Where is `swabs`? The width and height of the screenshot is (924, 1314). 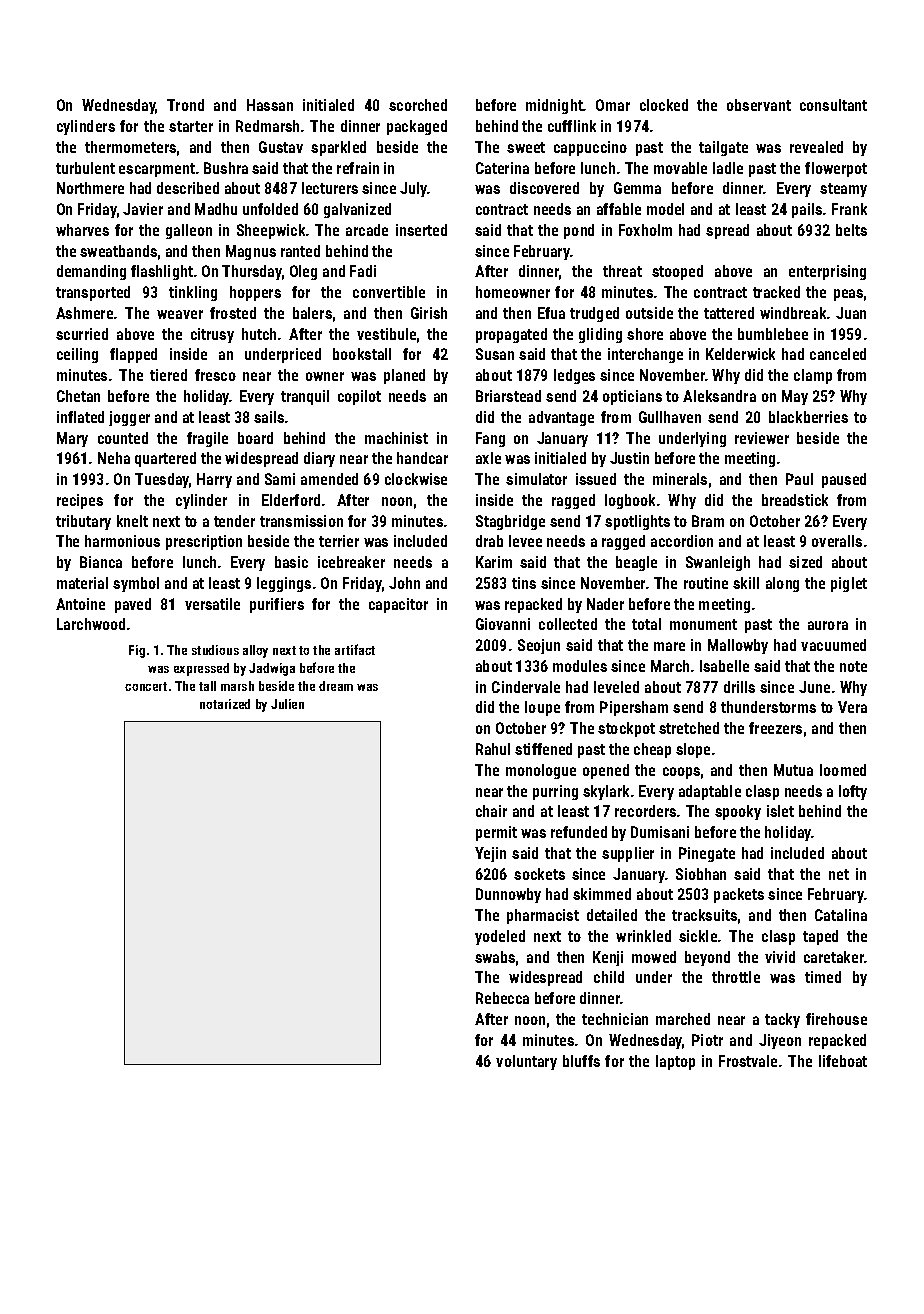 swabs is located at coordinates (495, 957).
